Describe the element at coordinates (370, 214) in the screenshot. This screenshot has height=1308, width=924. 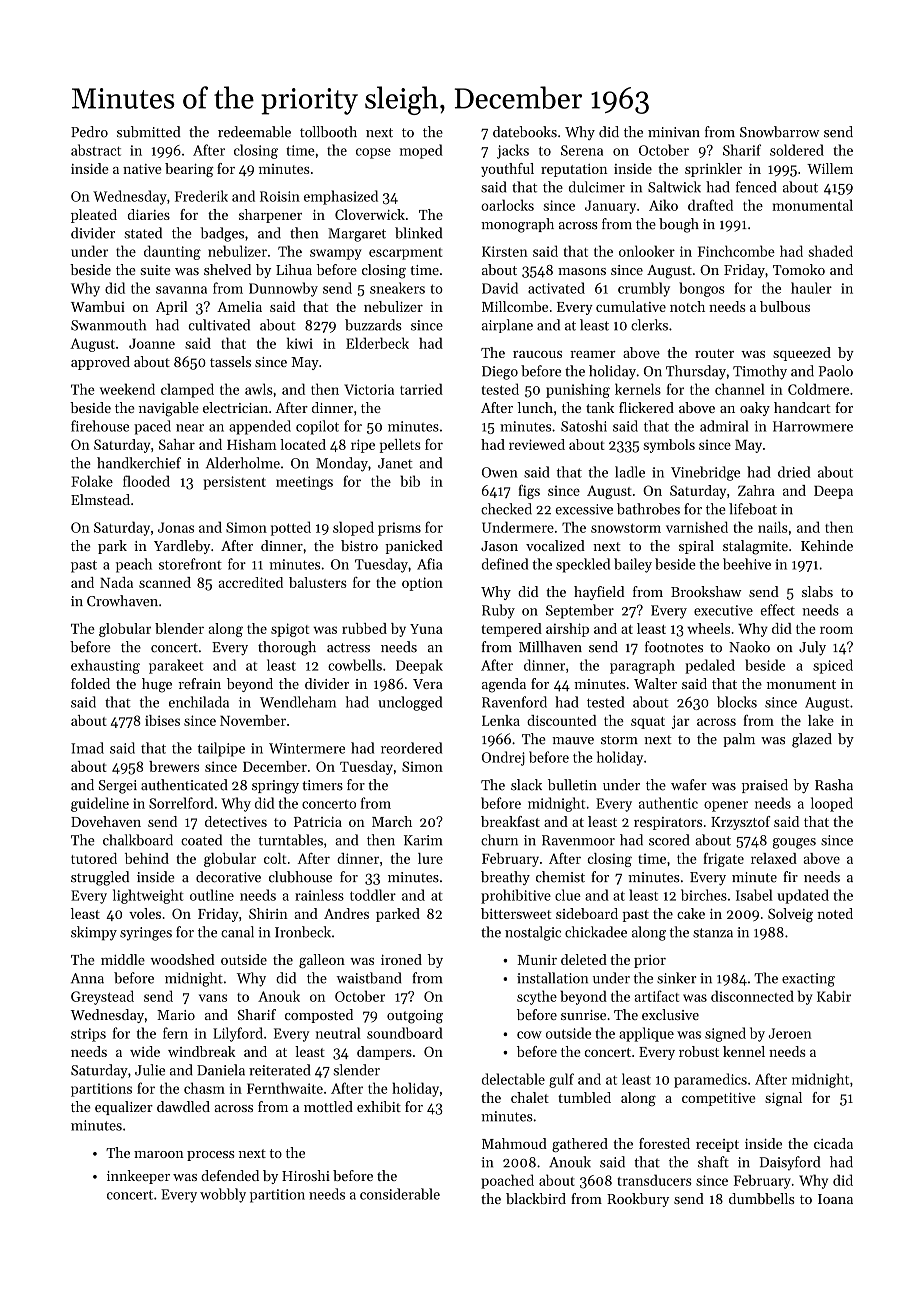
I see `Cloverwick` at that location.
